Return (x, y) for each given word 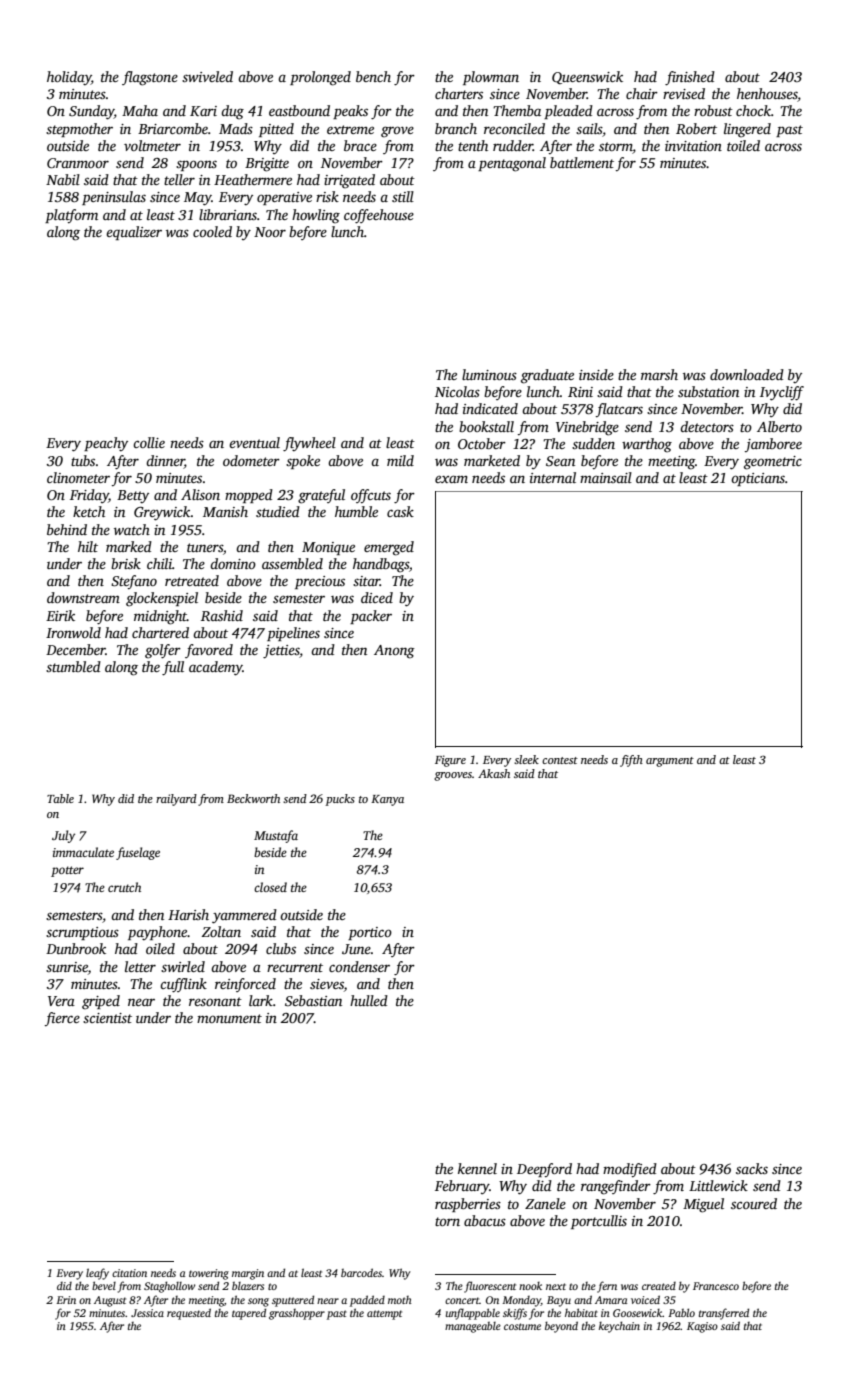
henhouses (767, 95)
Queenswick (587, 78)
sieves (327, 984)
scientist (107, 1018)
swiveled (207, 76)
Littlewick (718, 1185)
